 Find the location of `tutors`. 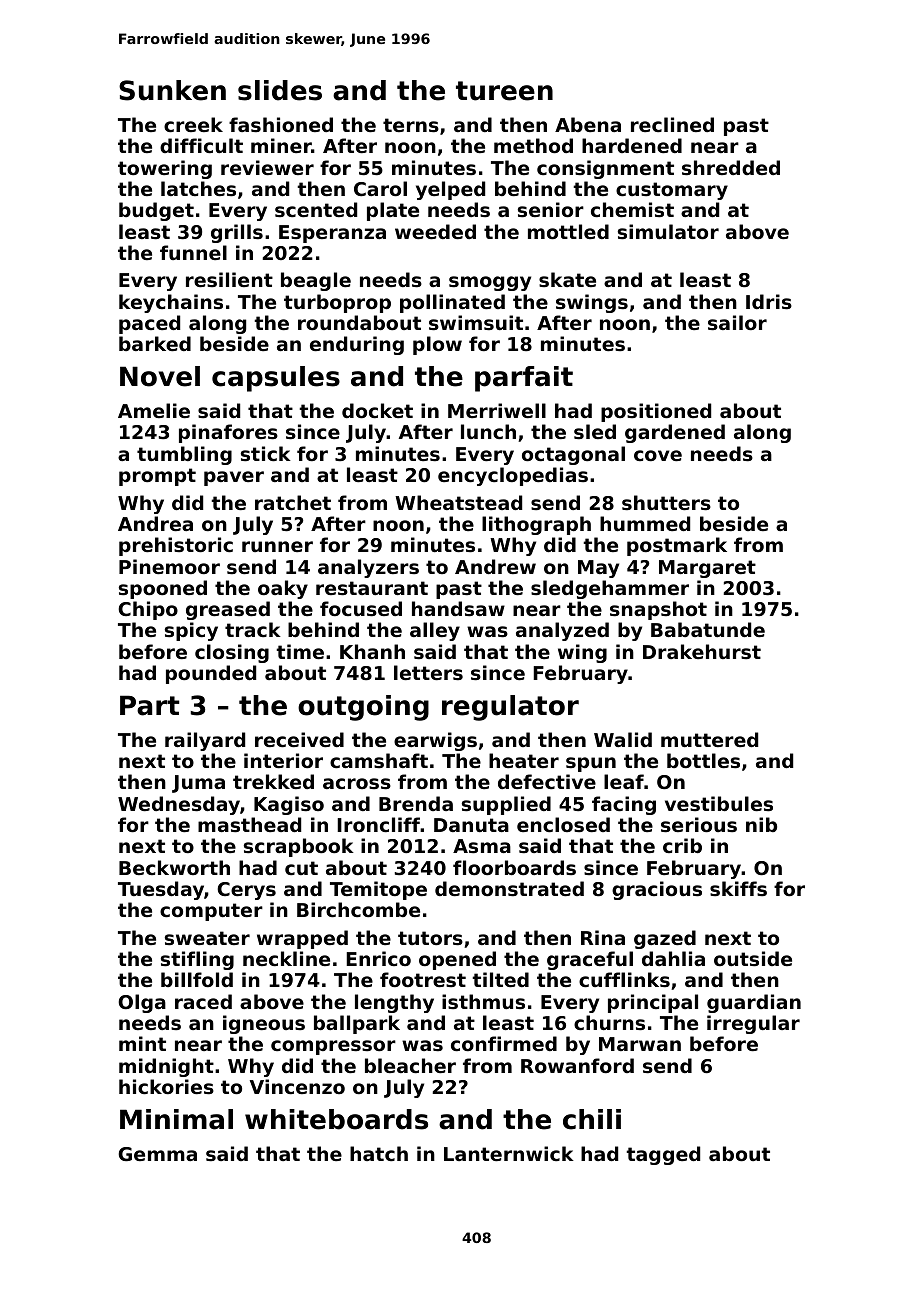

tutors is located at coordinates (430, 938).
